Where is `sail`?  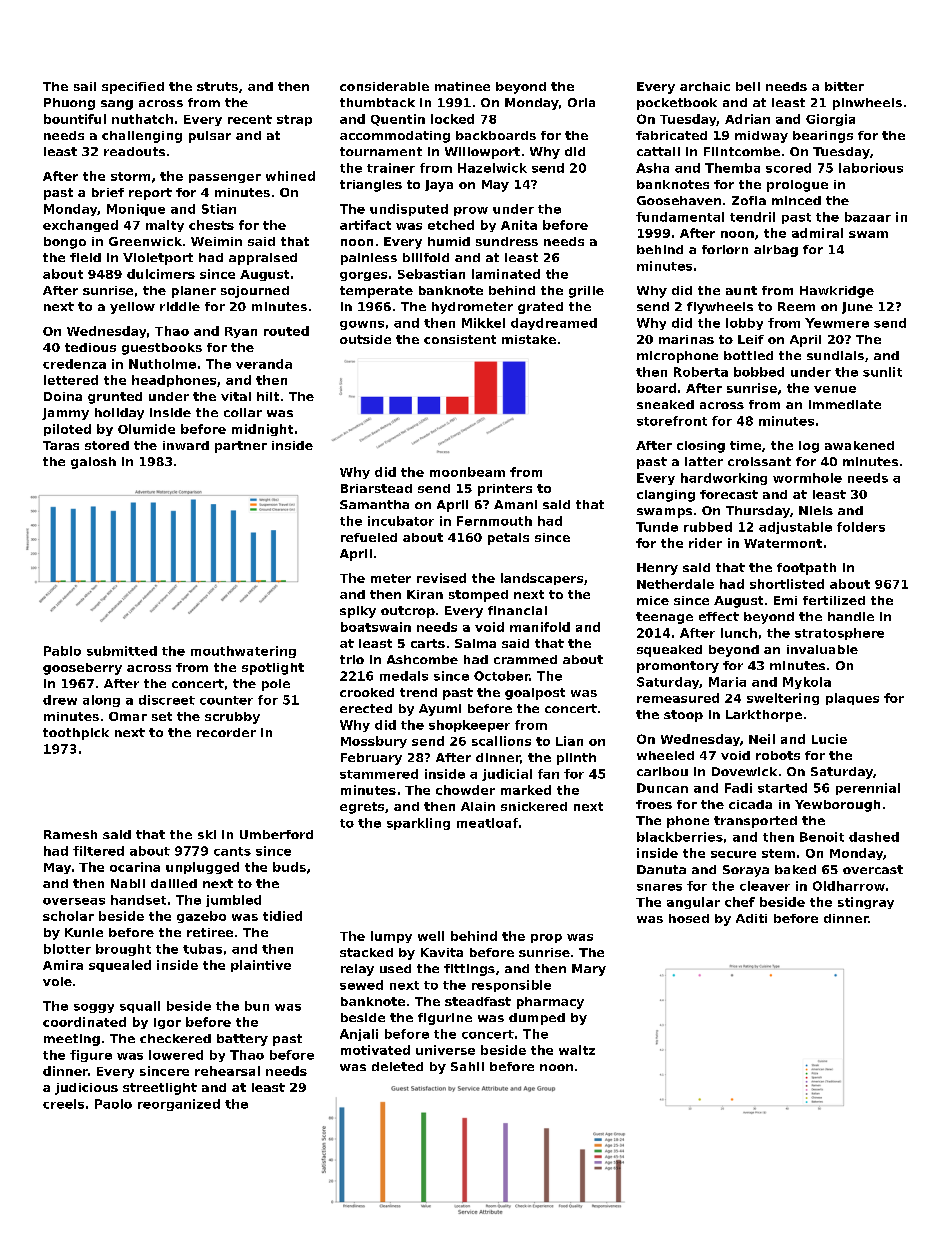 sail is located at coordinates (85, 86).
